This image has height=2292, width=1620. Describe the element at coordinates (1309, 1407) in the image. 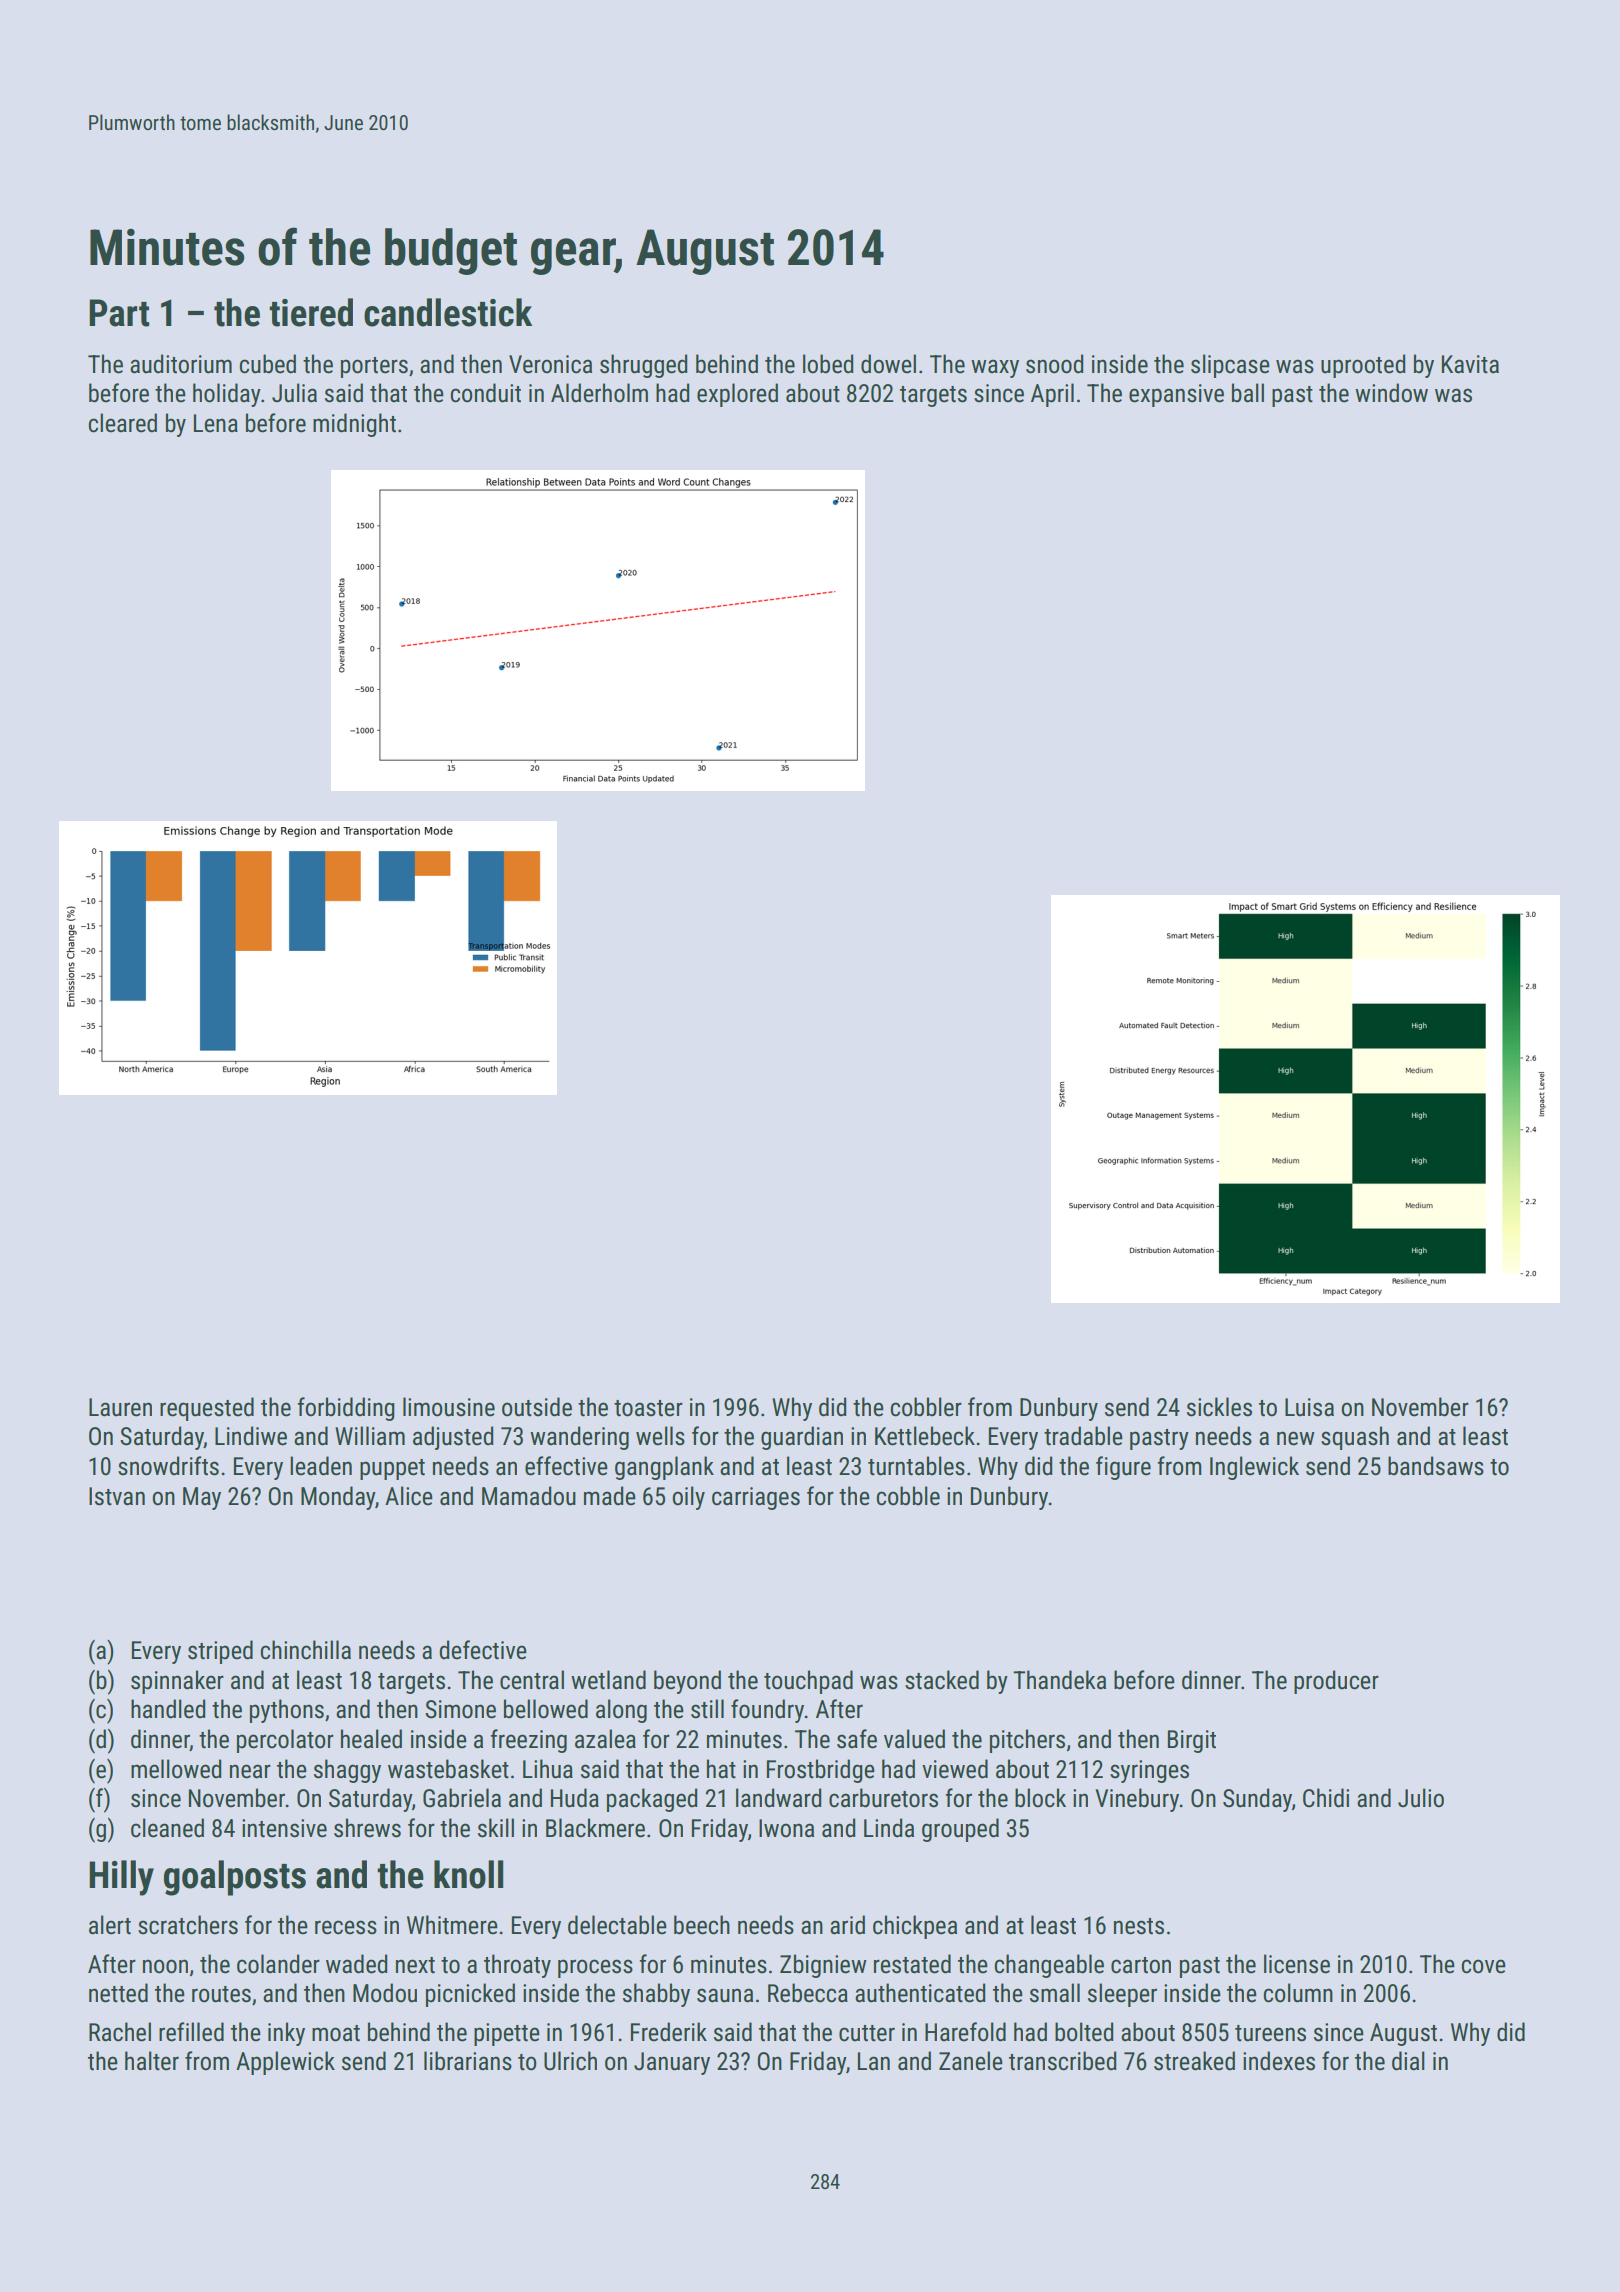

I see `Luisa` at that location.
